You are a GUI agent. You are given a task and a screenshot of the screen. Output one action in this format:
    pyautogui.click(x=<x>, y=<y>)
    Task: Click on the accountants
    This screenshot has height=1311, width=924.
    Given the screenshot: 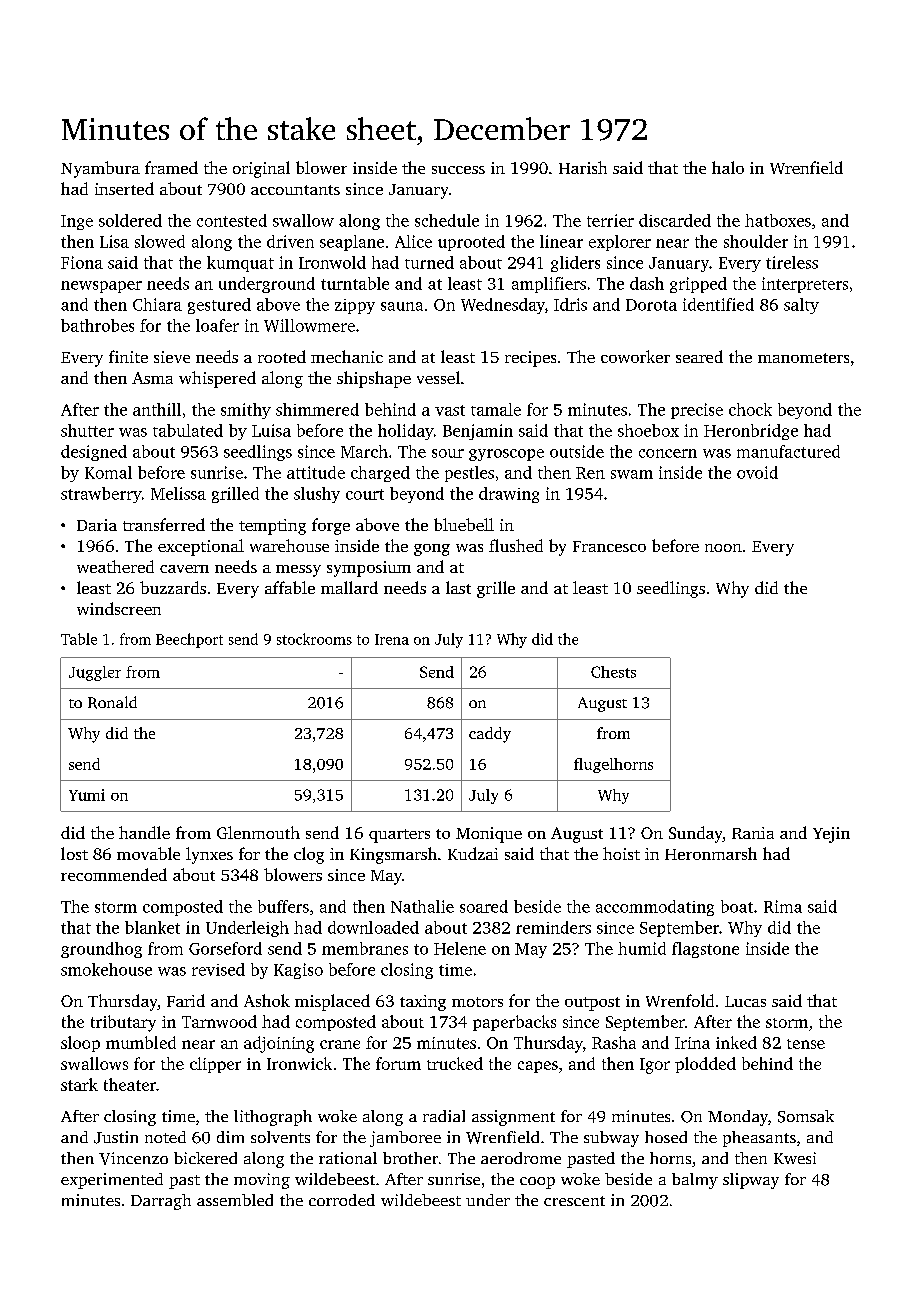 What is the action you would take?
    pyautogui.click(x=295, y=190)
